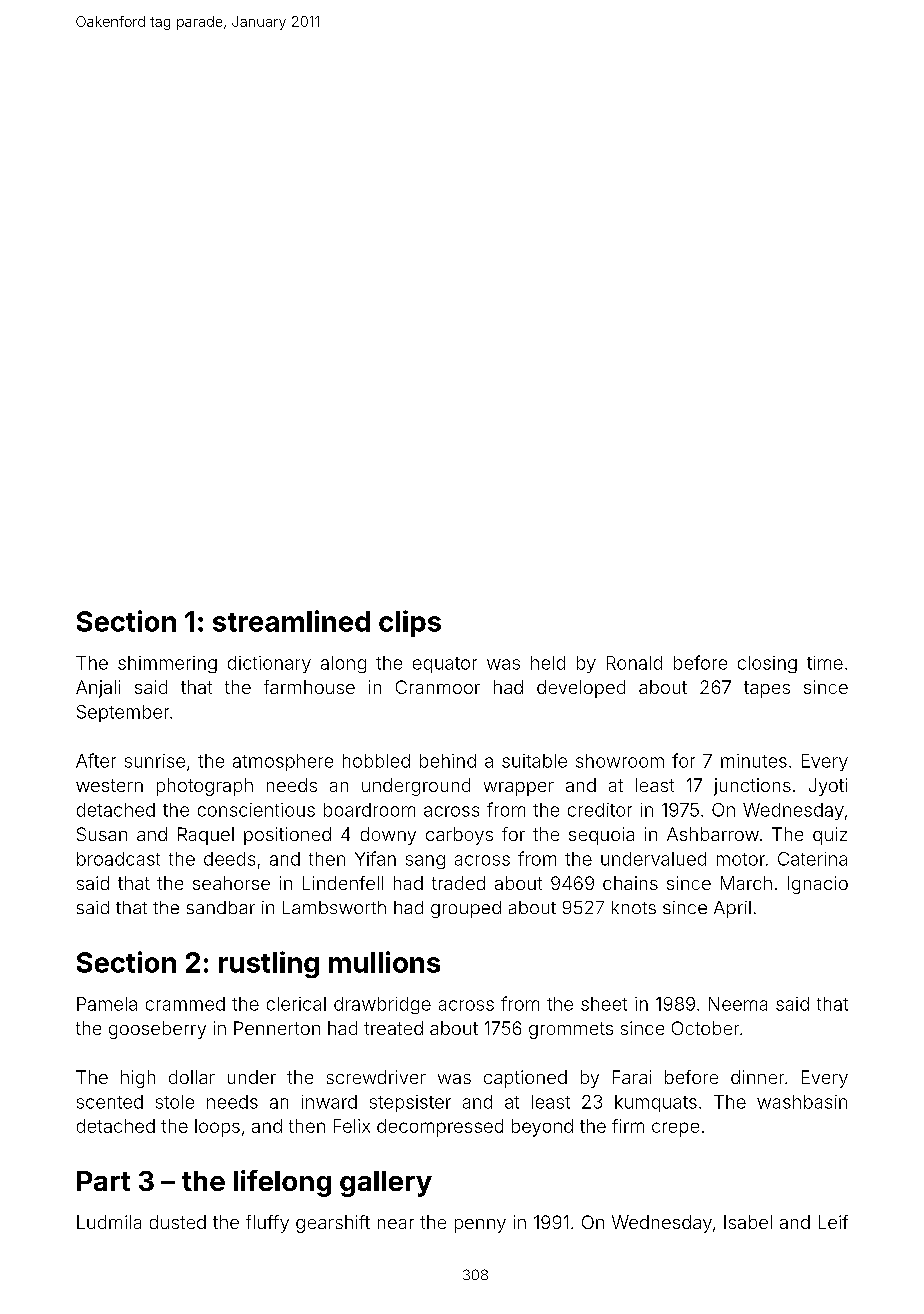 Image resolution: width=924 pixels, height=1314 pixels. Describe the element at coordinates (103, 1181) in the screenshot. I see `Part` at that location.
